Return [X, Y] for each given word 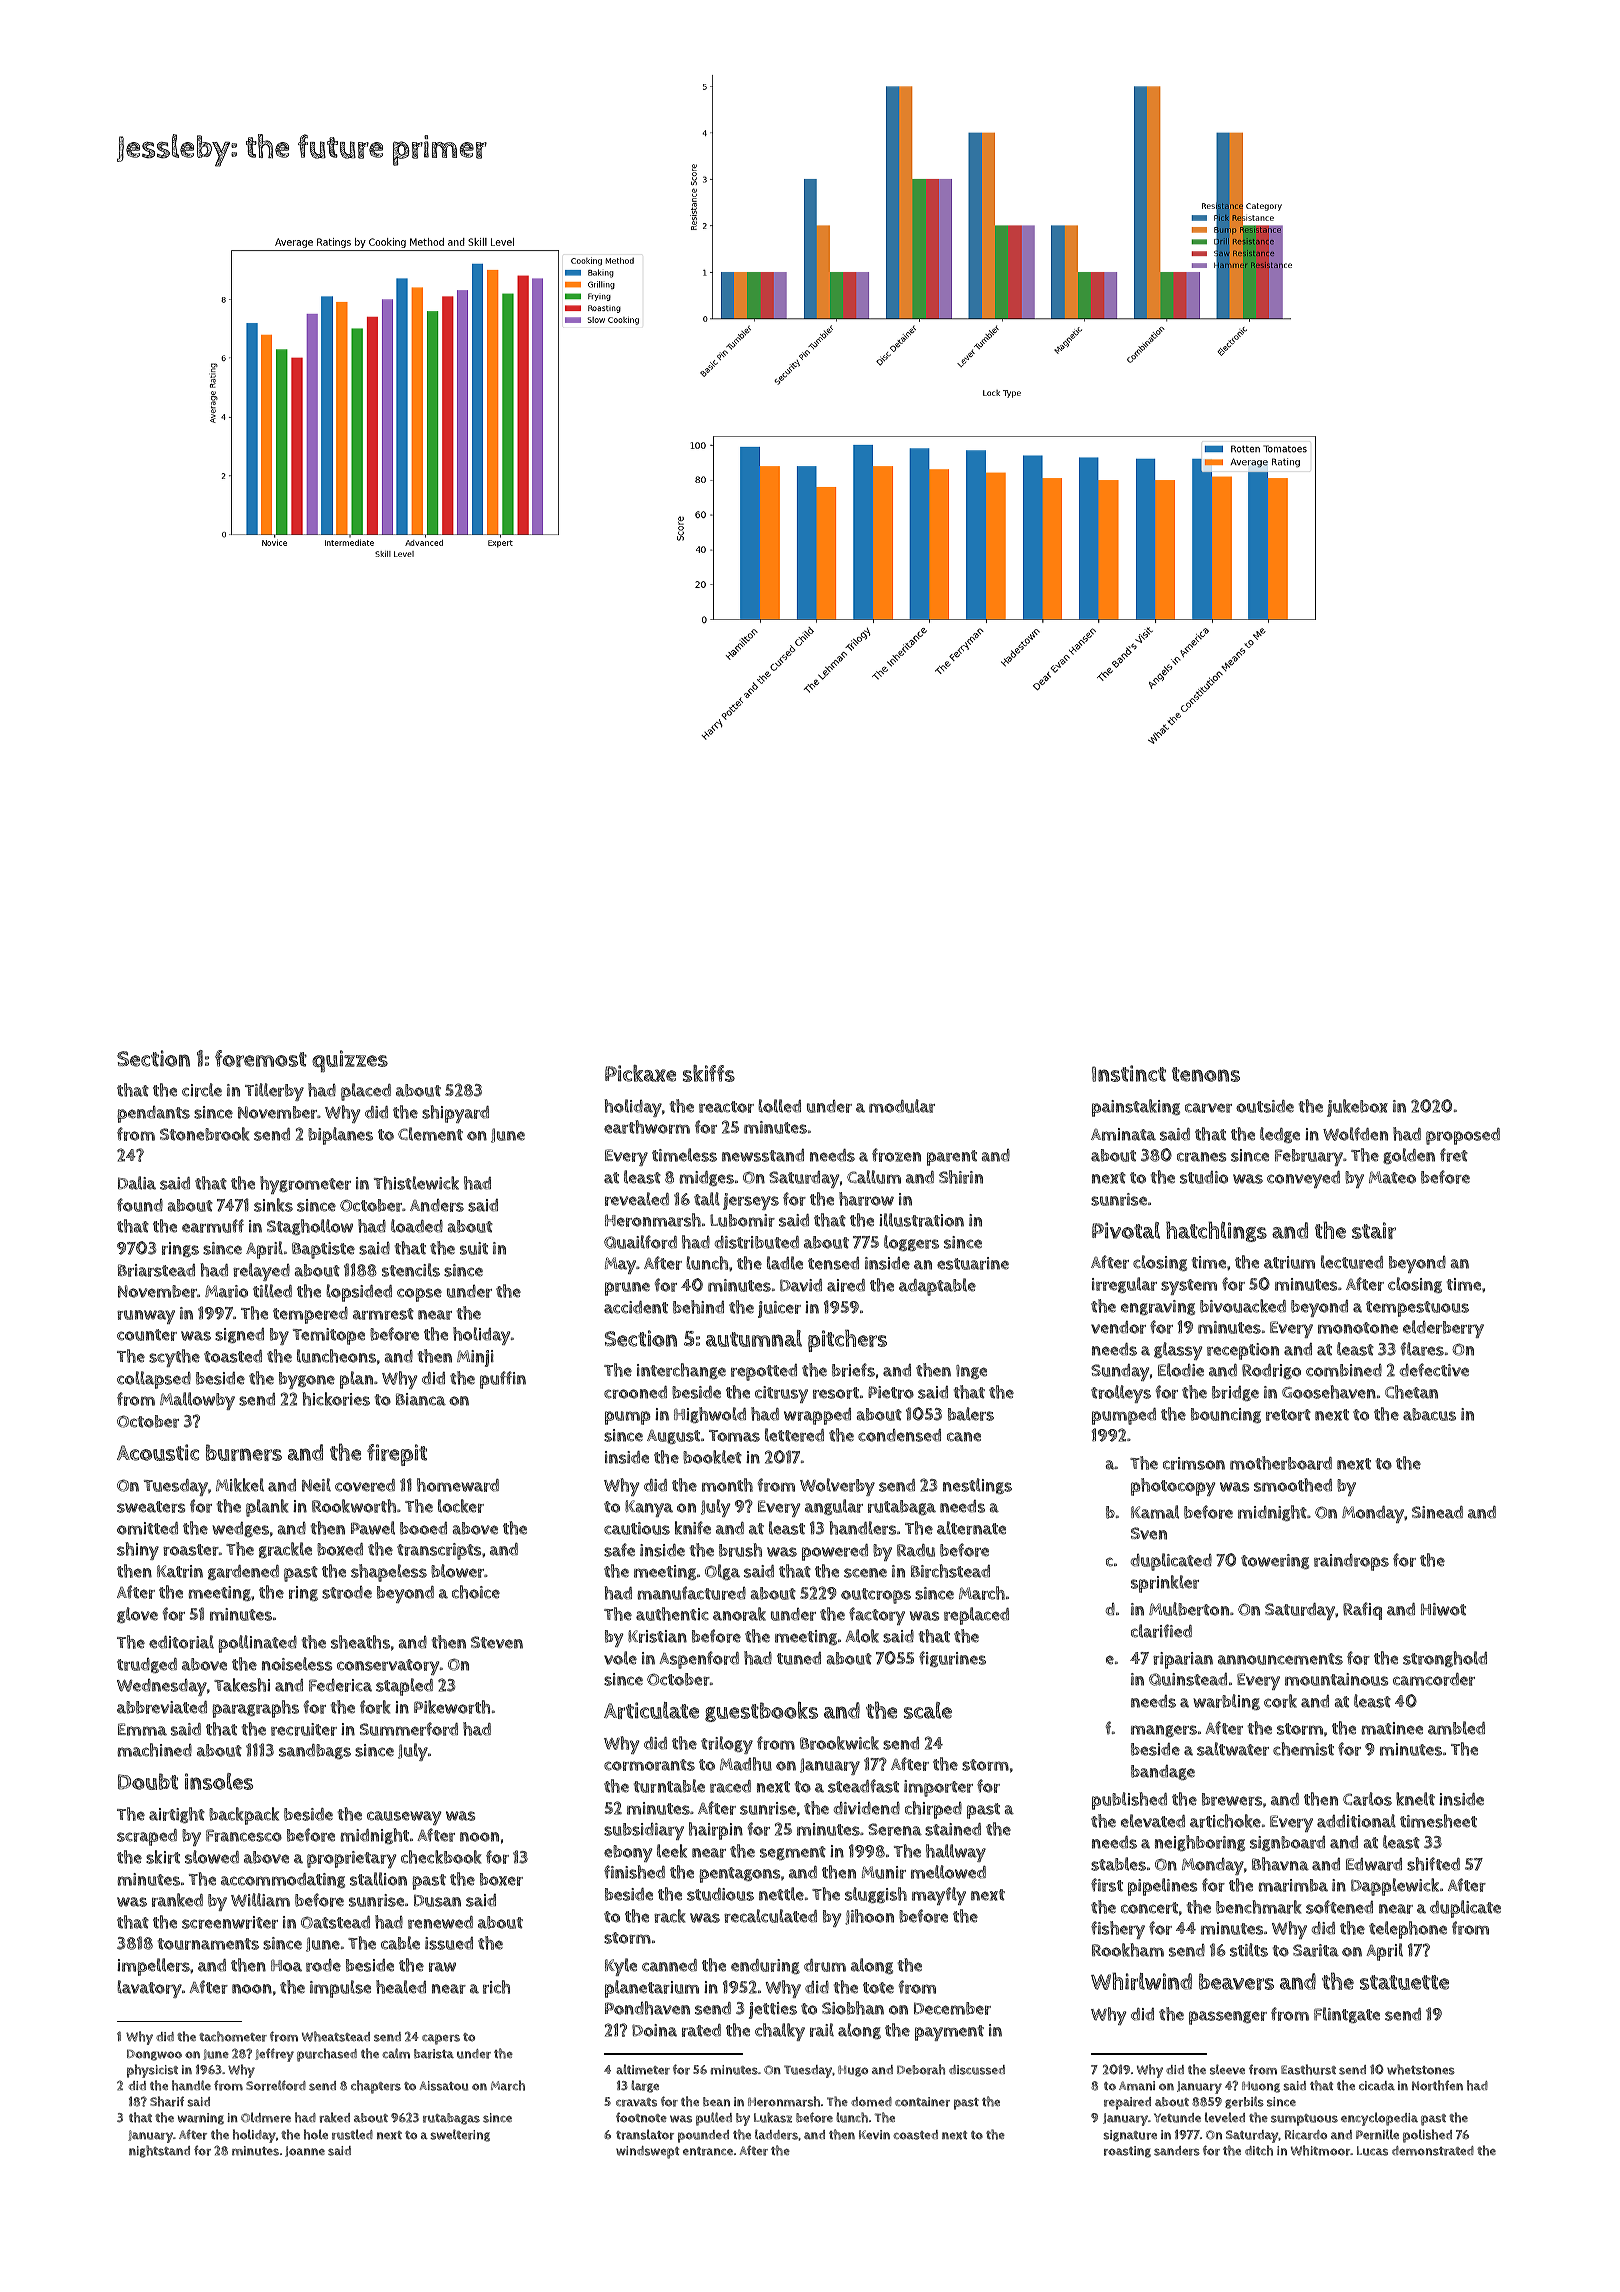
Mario [226, 1291]
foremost [261, 1058]
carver [1208, 1108]
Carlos [1367, 1799]
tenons [1206, 1074]
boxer [501, 1879]
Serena [895, 1829]
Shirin [961, 1177]
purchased [327, 2055]
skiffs [709, 1073]
